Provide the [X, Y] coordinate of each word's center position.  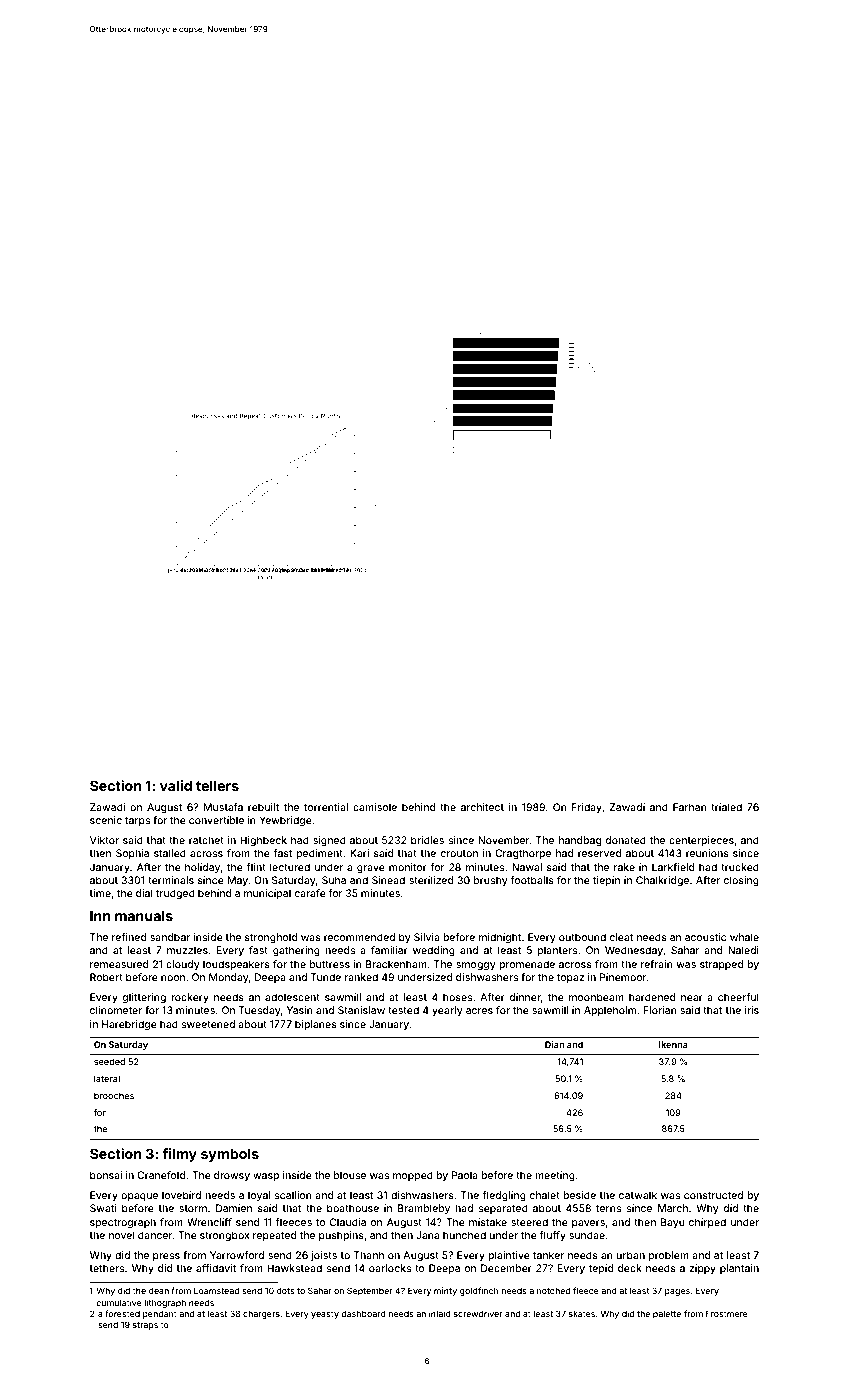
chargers [261, 1315]
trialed [726, 807]
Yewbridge [285, 821]
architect [482, 807]
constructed [713, 1195]
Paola [465, 1175]
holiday [203, 868]
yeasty [325, 1315]
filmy [179, 1155]
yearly [447, 1011]
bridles [427, 840]
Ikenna [673, 1044]
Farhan [690, 807]
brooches [114, 1095]
